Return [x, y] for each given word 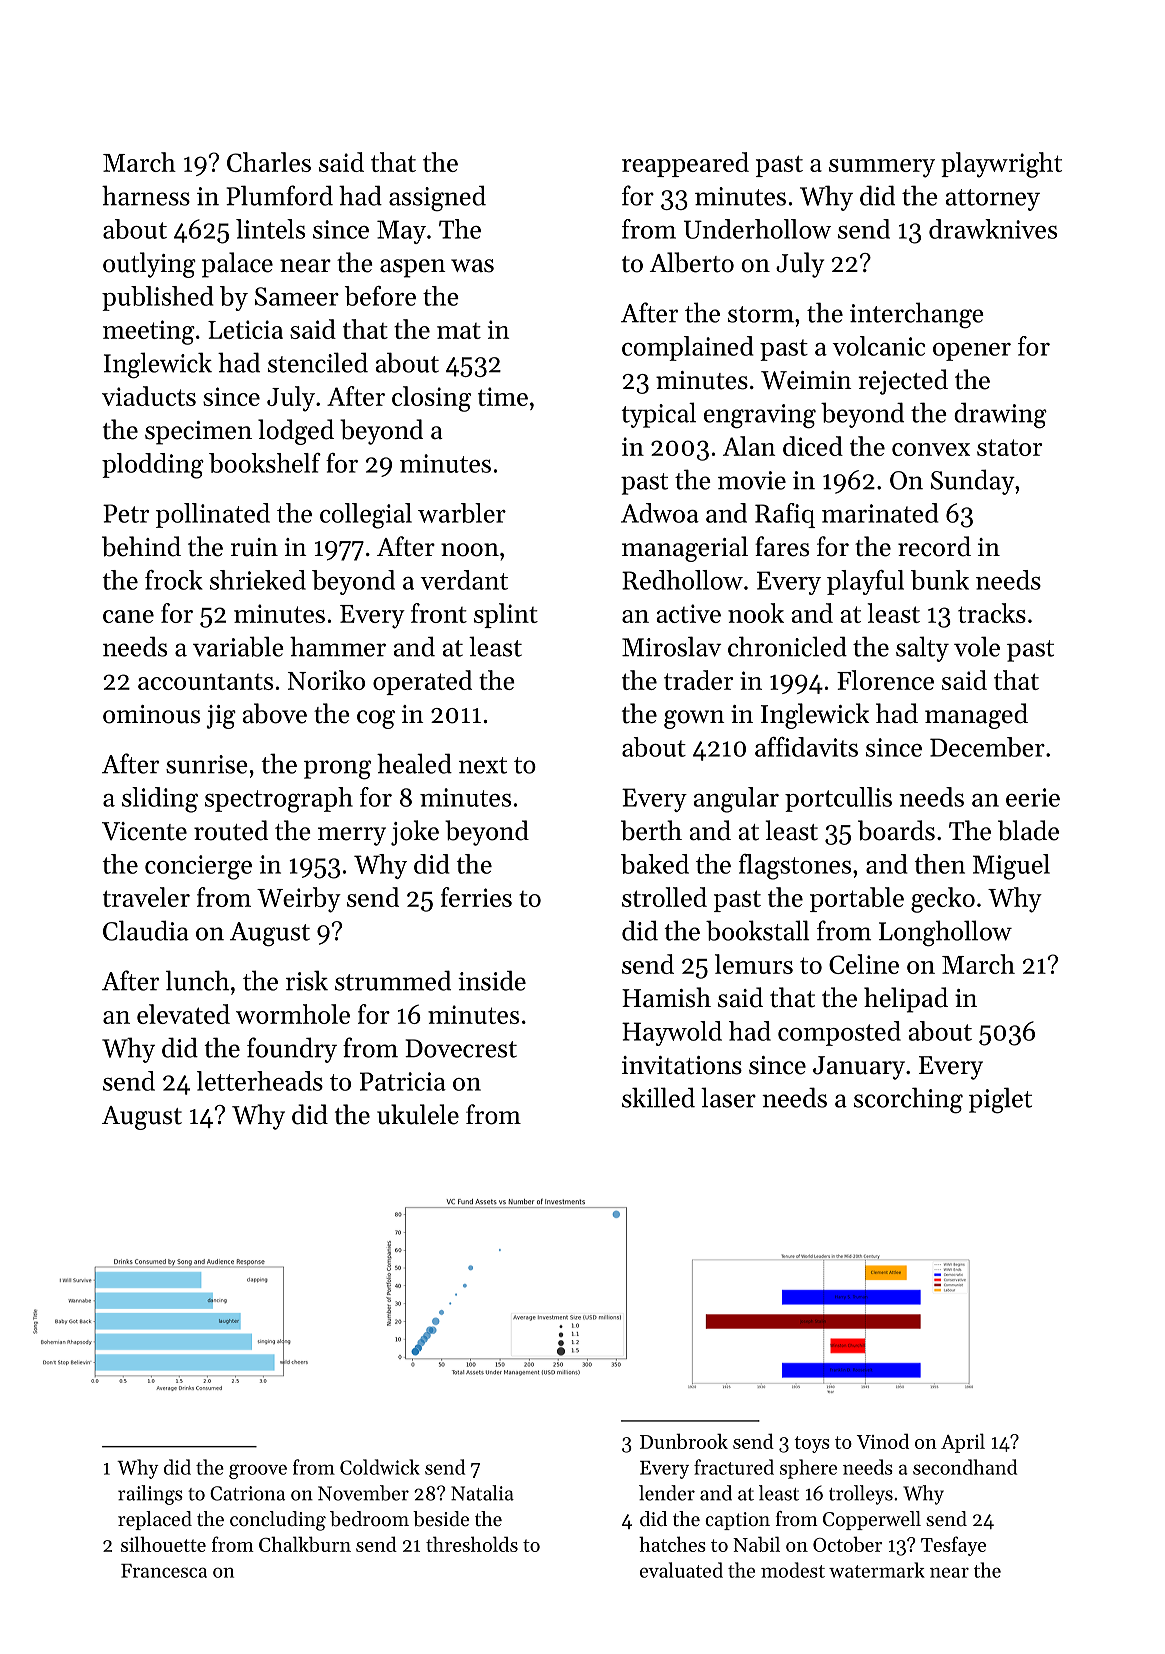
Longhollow [945, 933]
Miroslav [672, 646]
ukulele [418, 1114]
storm [761, 314]
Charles [269, 162]
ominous [151, 714]
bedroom [369, 1519]
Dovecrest [461, 1048]
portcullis [838, 799]
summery [882, 168]
